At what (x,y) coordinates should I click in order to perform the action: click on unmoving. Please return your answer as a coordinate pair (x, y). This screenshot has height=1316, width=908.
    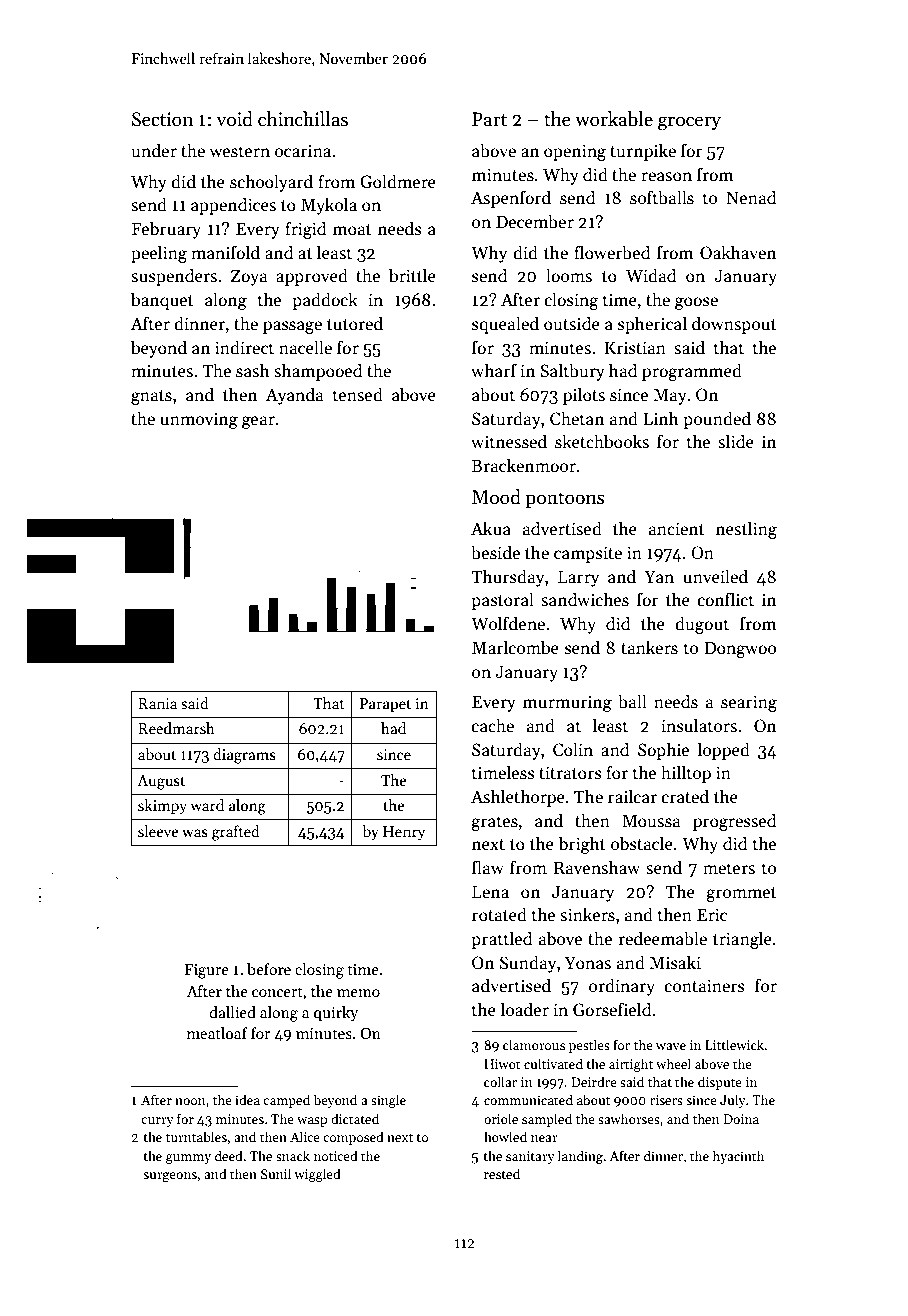
    Looking at the image, I should click on (199, 420).
